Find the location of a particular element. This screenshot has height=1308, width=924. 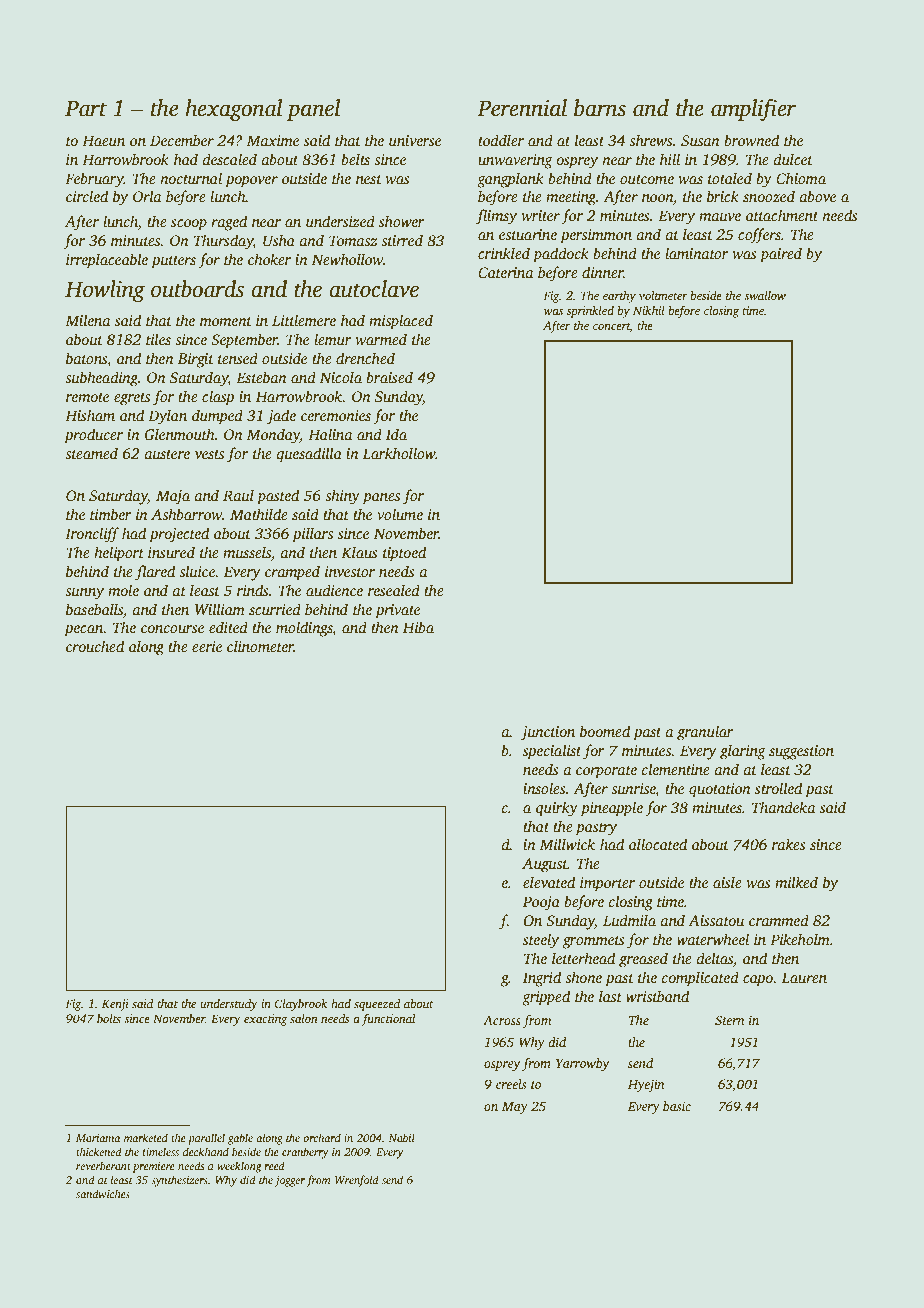

Hiba is located at coordinates (418, 627).
